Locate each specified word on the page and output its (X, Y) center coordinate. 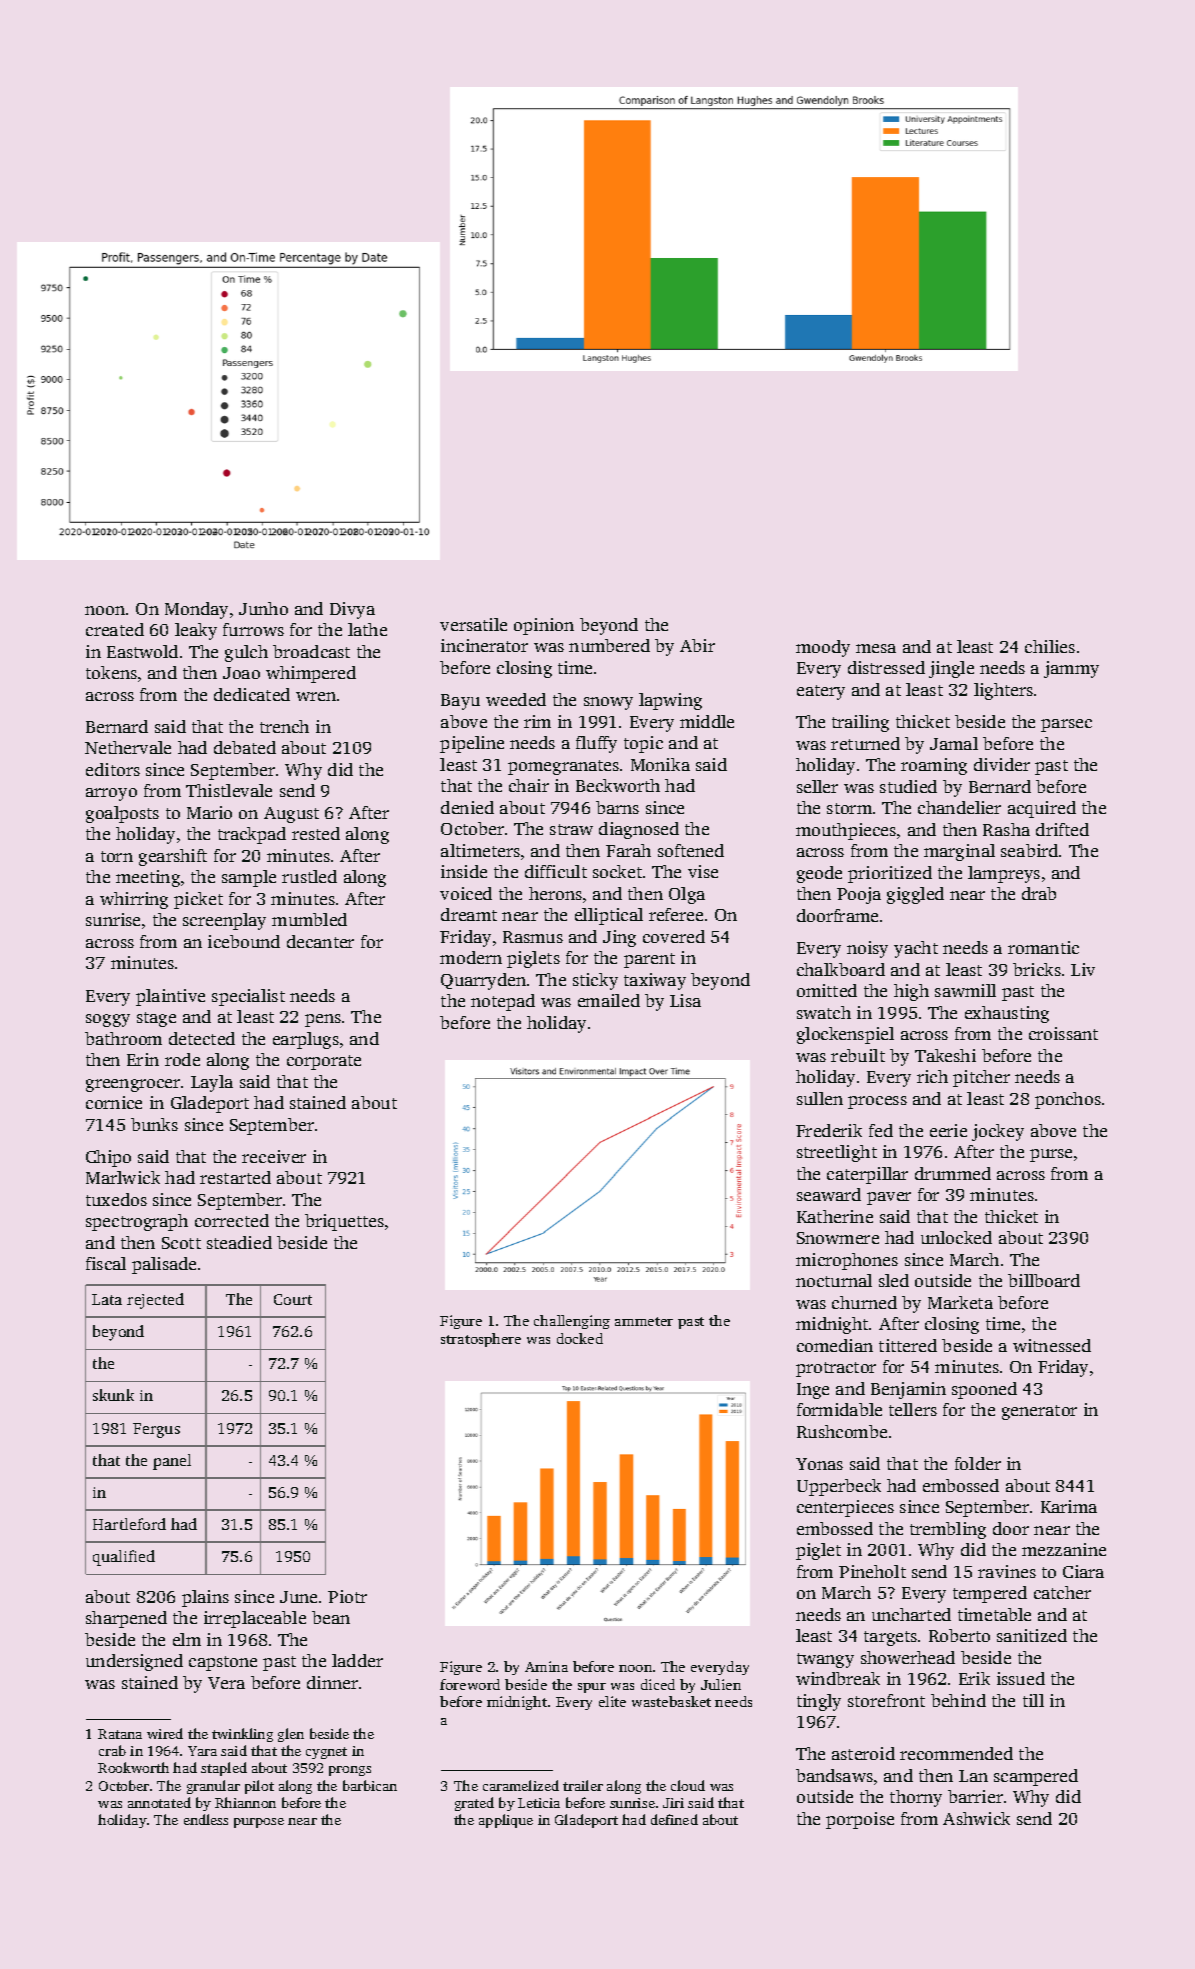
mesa (876, 648)
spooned (984, 1390)
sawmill (965, 990)
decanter (320, 941)
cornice (114, 1102)
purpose (259, 1823)
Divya (352, 610)
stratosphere (481, 1340)
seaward (829, 1194)
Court (293, 1299)
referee (676, 914)
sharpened (126, 1619)
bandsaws (834, 1775)
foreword (470, 1684)
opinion (544, 626)
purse (1051, 1155)
